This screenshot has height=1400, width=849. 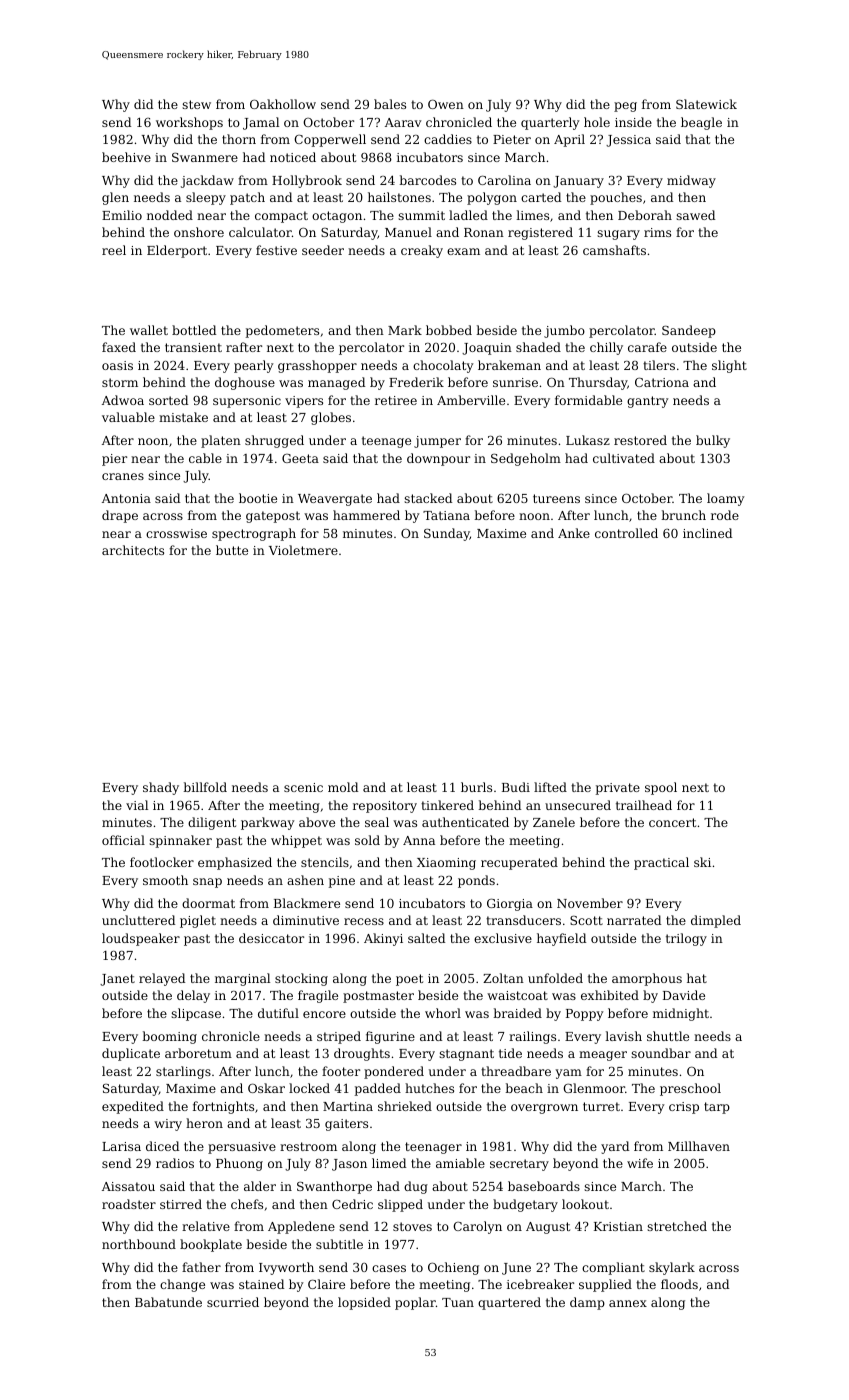 I want to click on spectrograph, so click(x=254, y=534).
